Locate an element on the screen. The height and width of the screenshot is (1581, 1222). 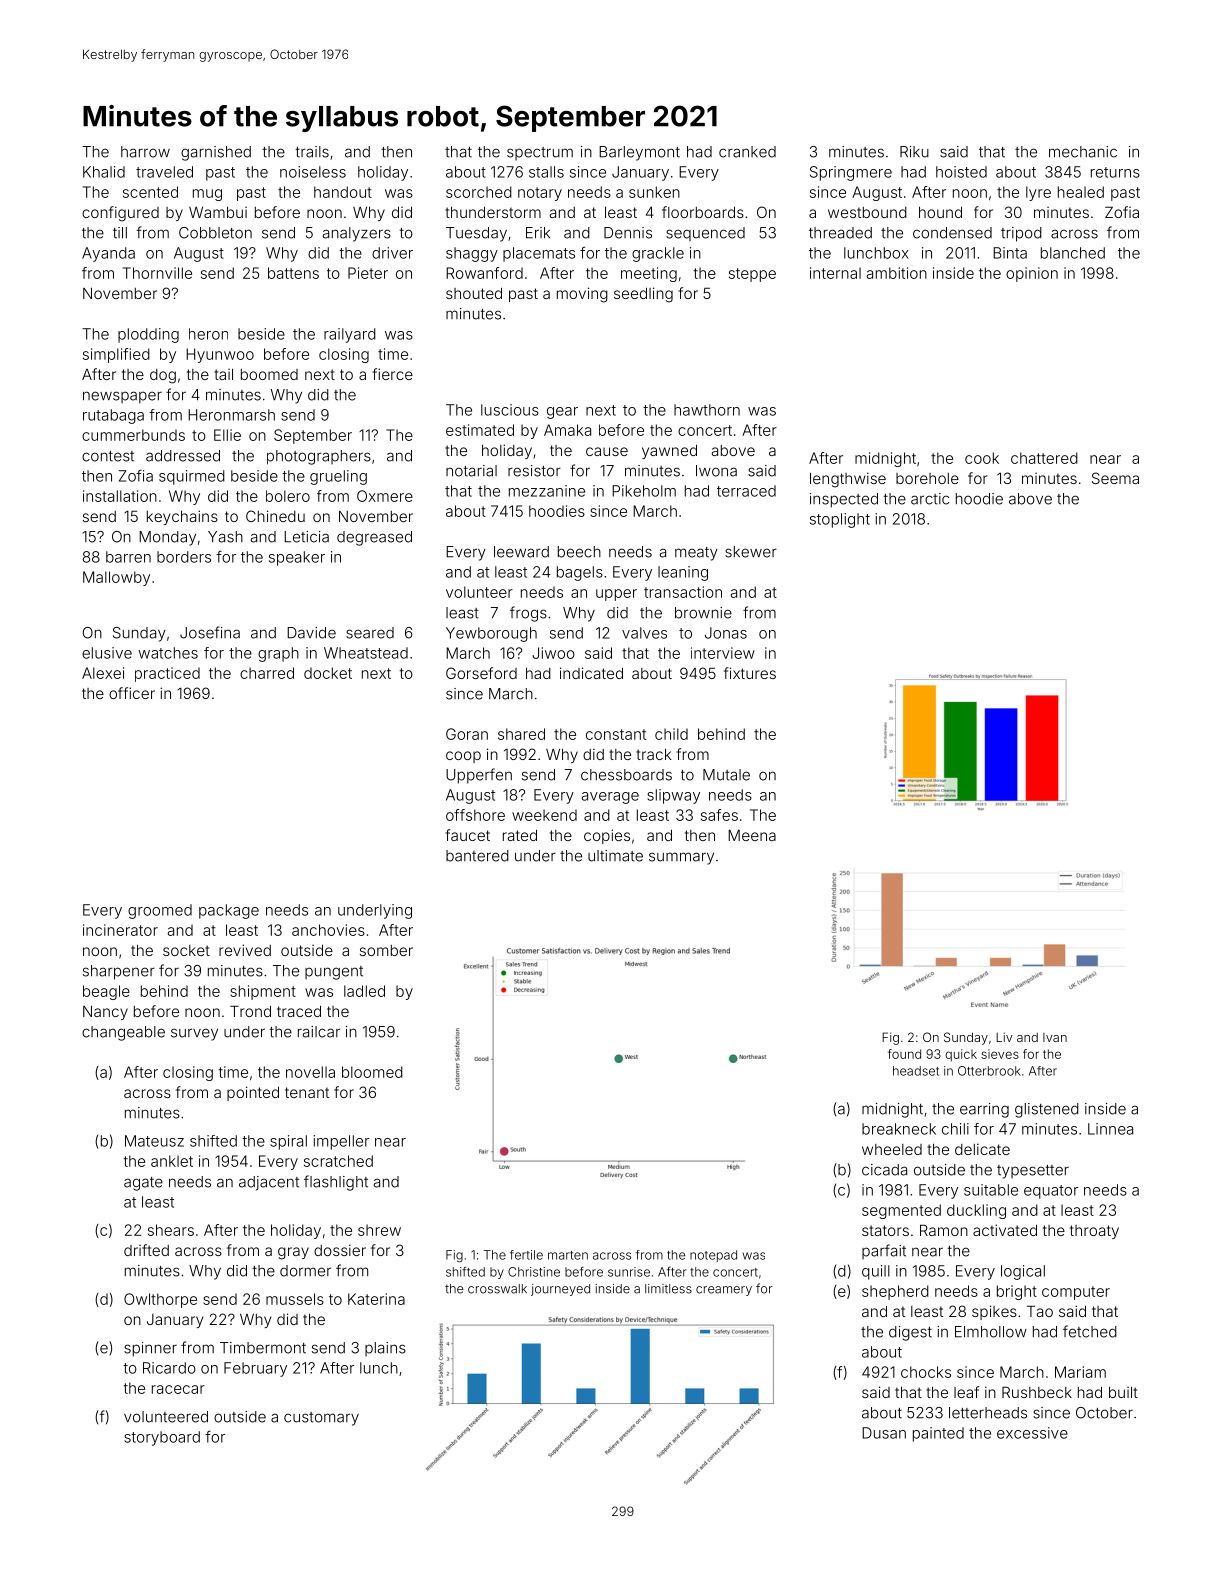
skewer is located at coordinates (751, 552).
